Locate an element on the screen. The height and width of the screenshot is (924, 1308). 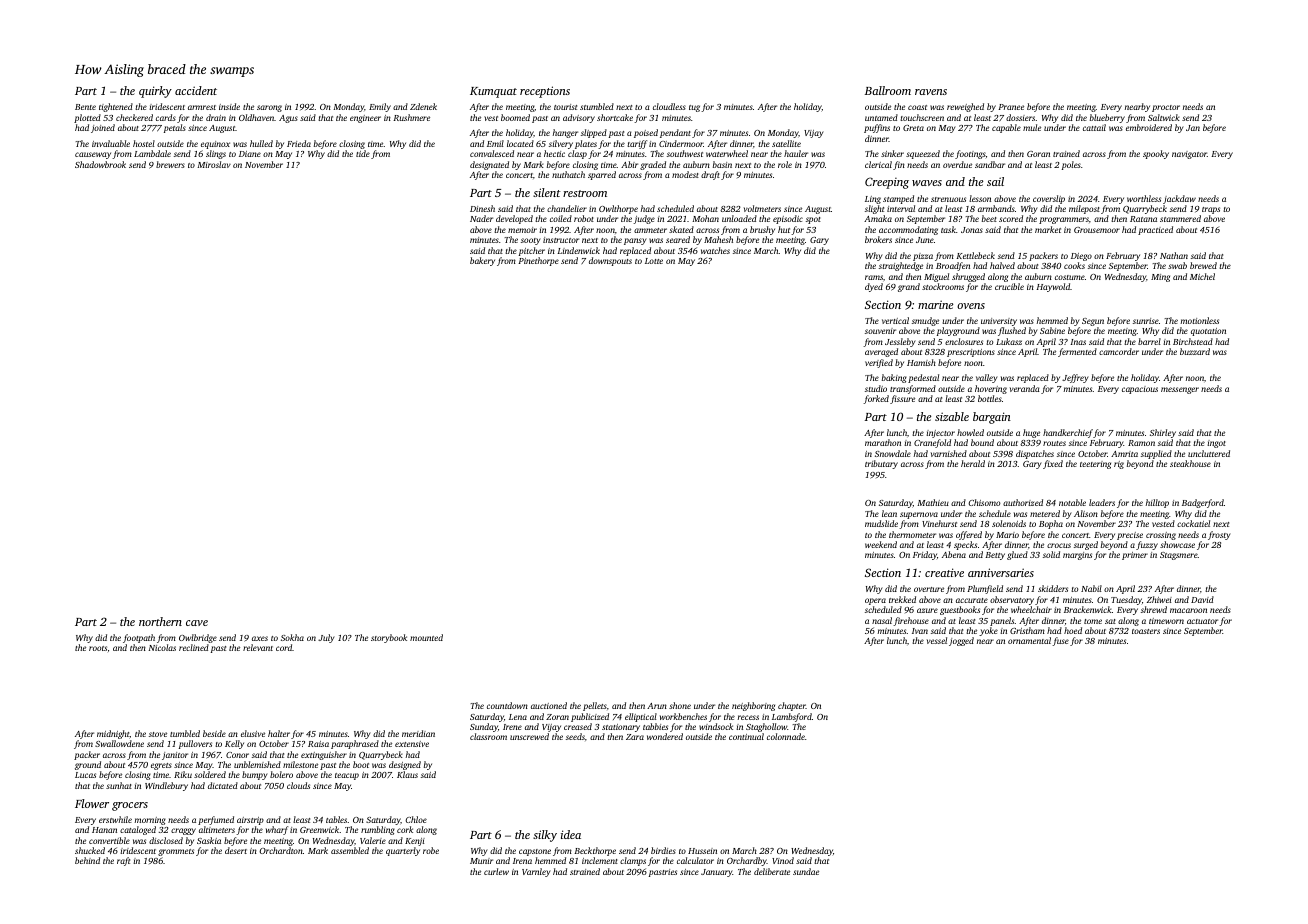
toasters is located at coordinates (1146, 631).
